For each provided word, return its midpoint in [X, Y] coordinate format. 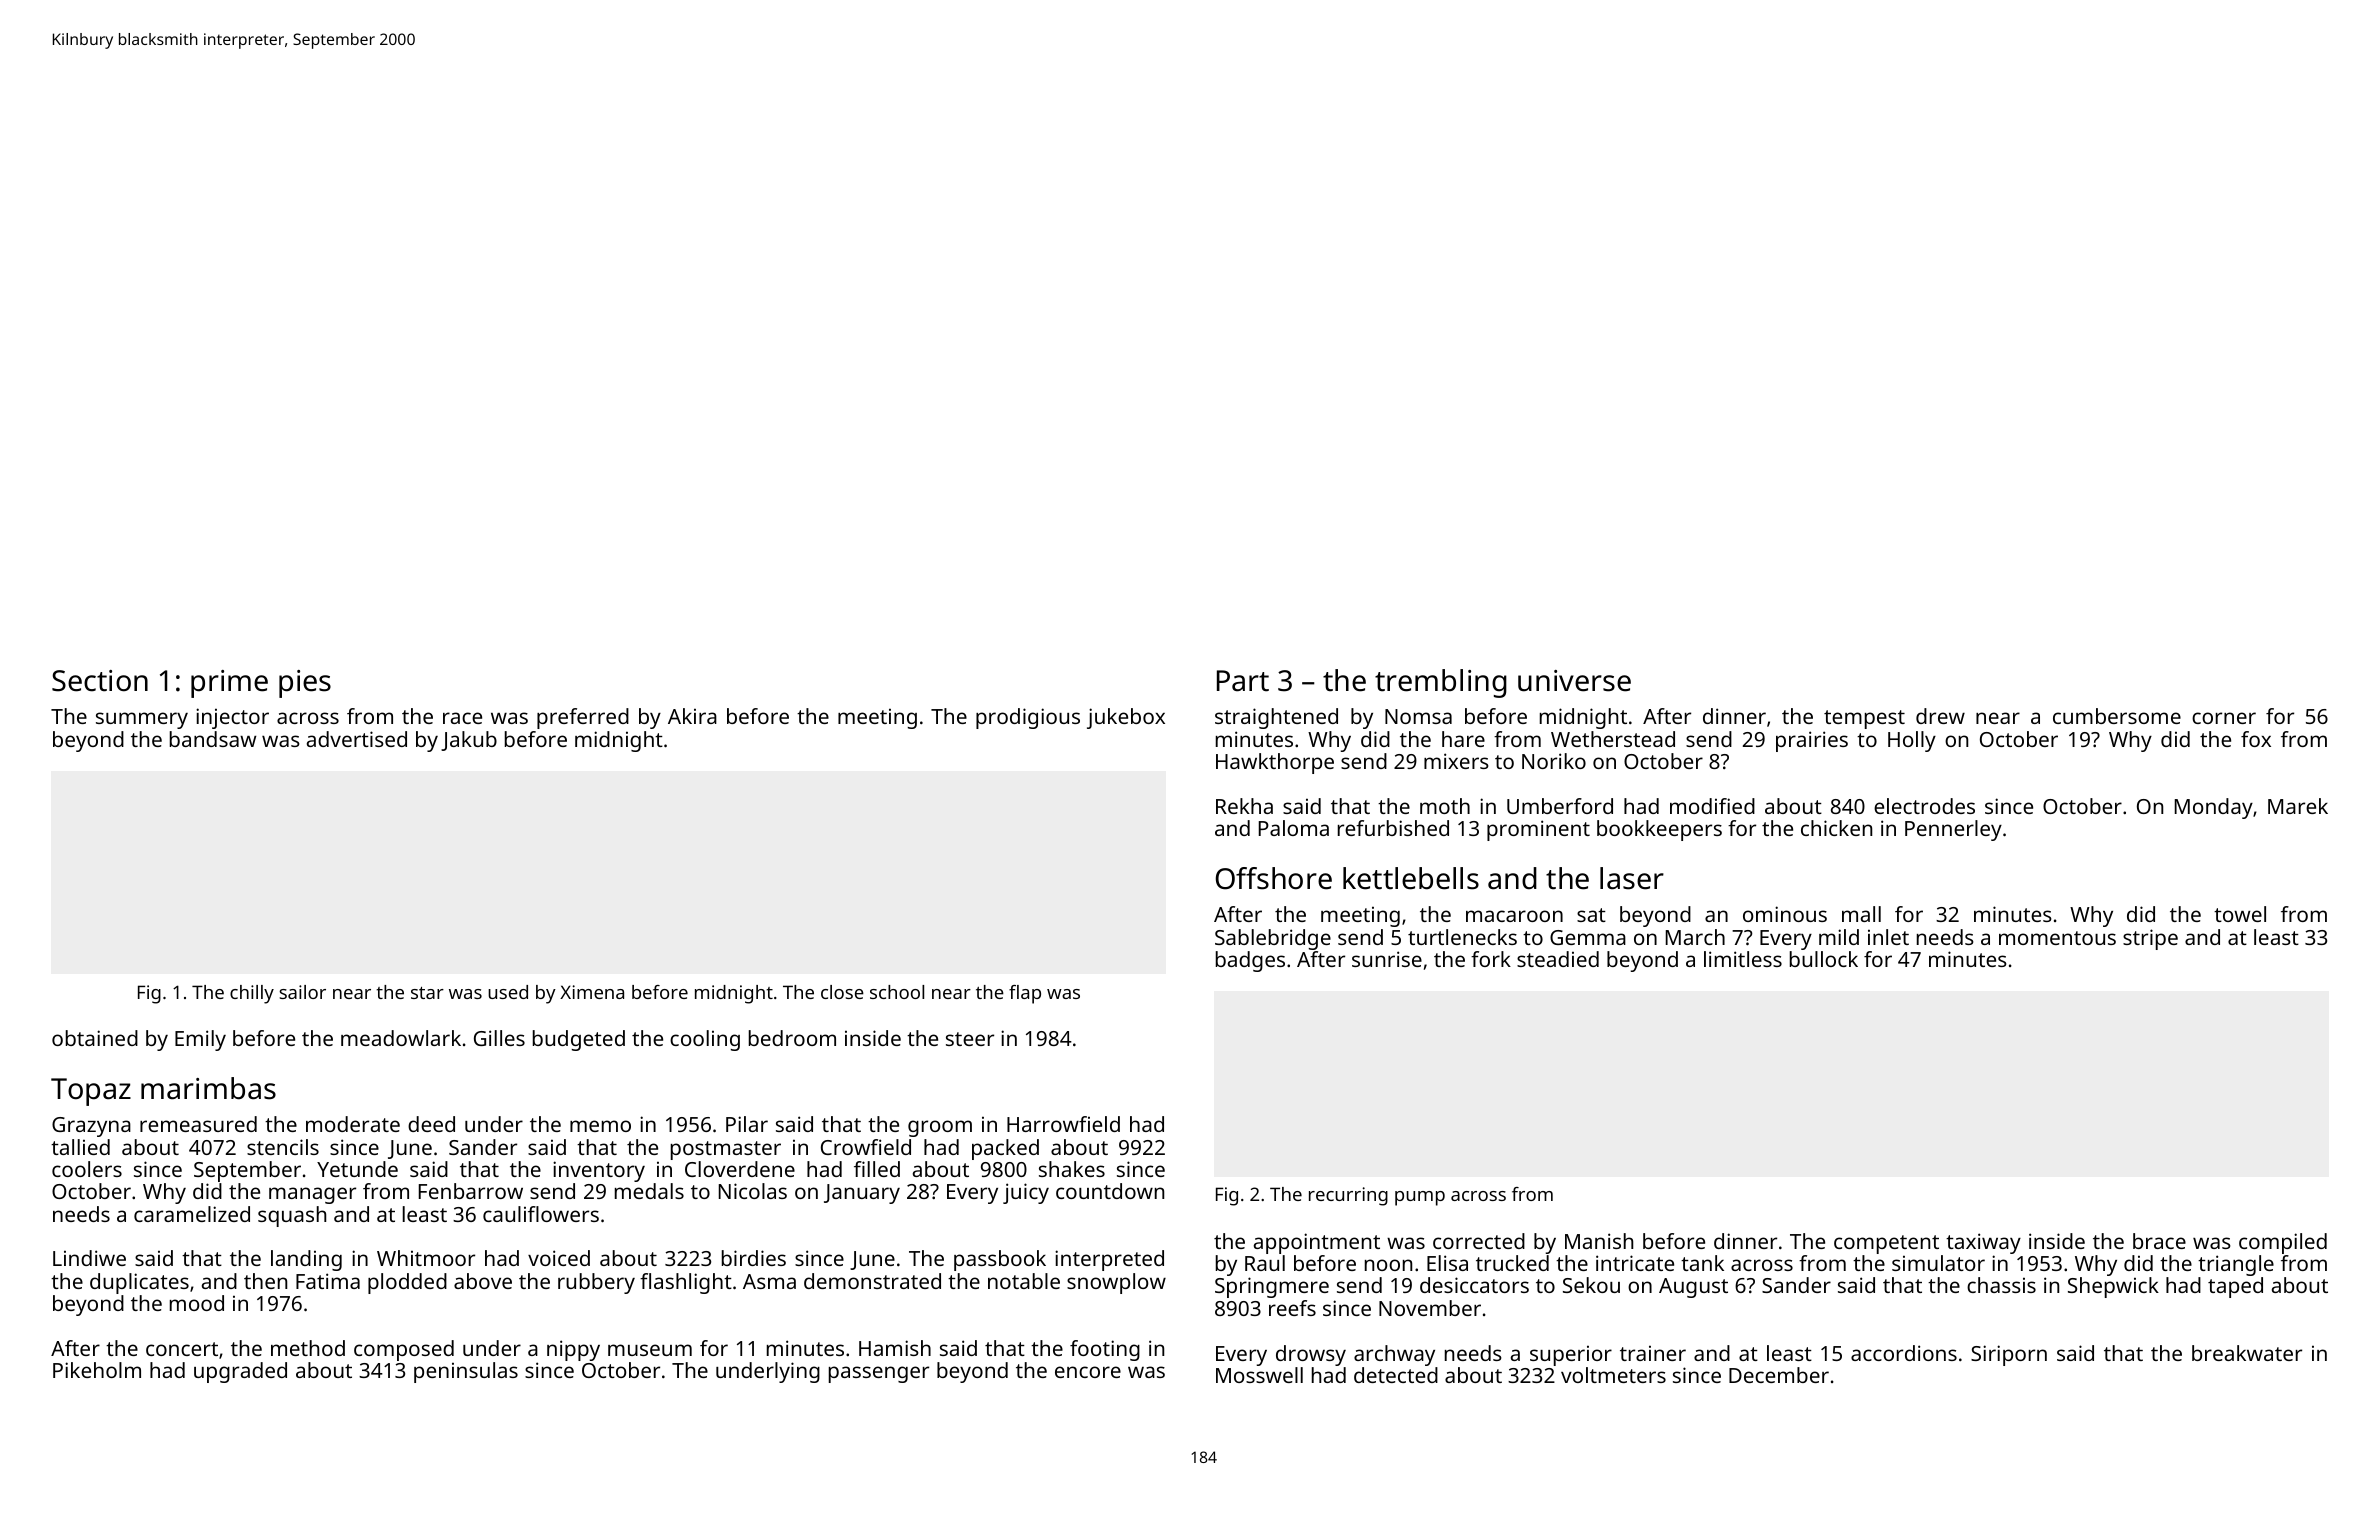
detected [1396, 1375]
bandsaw [213, 739]
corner [2224, 718]
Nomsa [1418, 716]
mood [197, 1303]
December [1779, 1375]
